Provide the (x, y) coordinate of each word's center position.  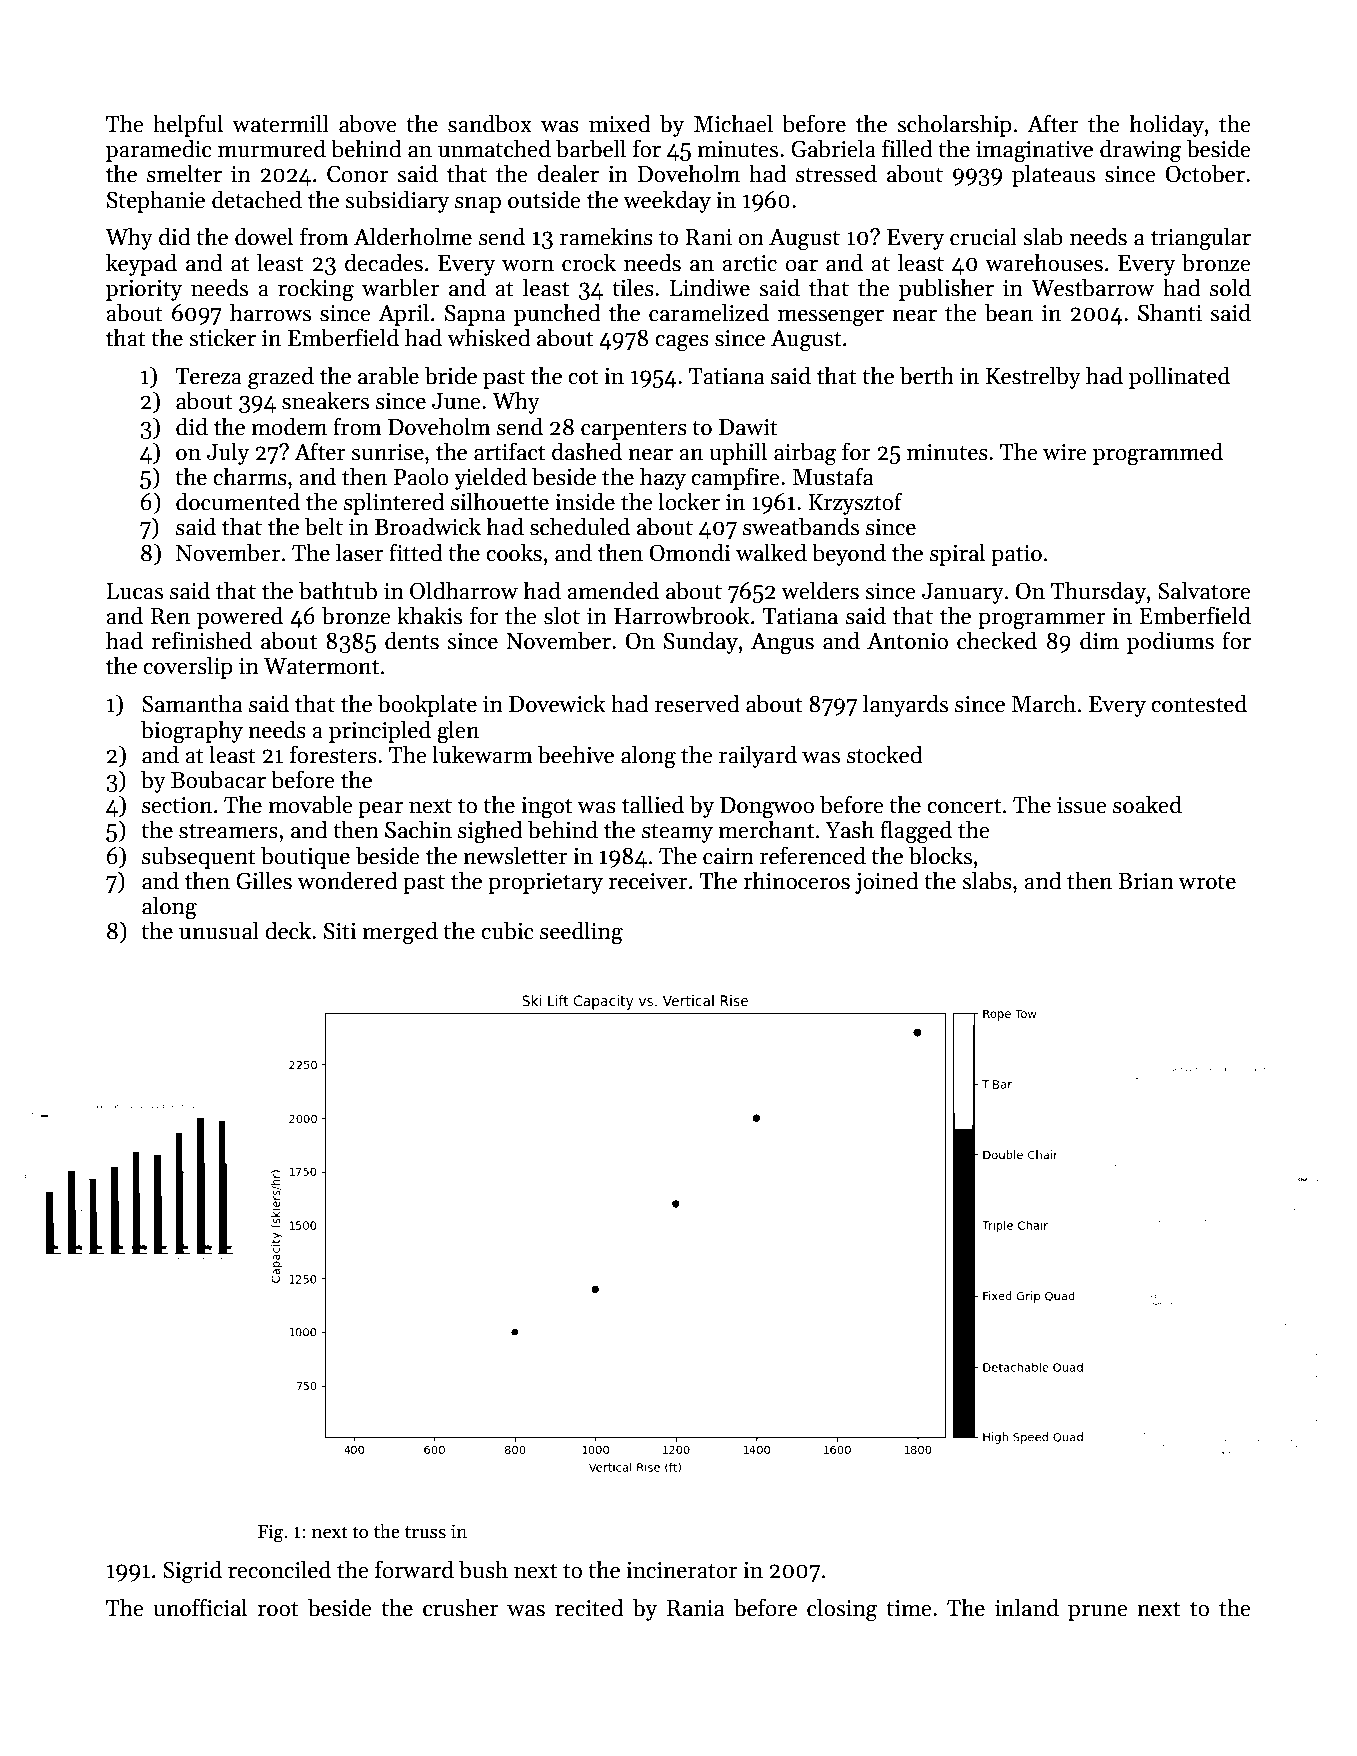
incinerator (682, 1570)
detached (257, 199)
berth (927, 375)
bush (483, 1569)
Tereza (208, 376)
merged (400, 933)
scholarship (954, 125)
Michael (733, 123)
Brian (1146, 881)
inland (1027, 1607)
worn (528, 266)
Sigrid (192, 1572)
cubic (507, 930)
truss (425, 1532)
